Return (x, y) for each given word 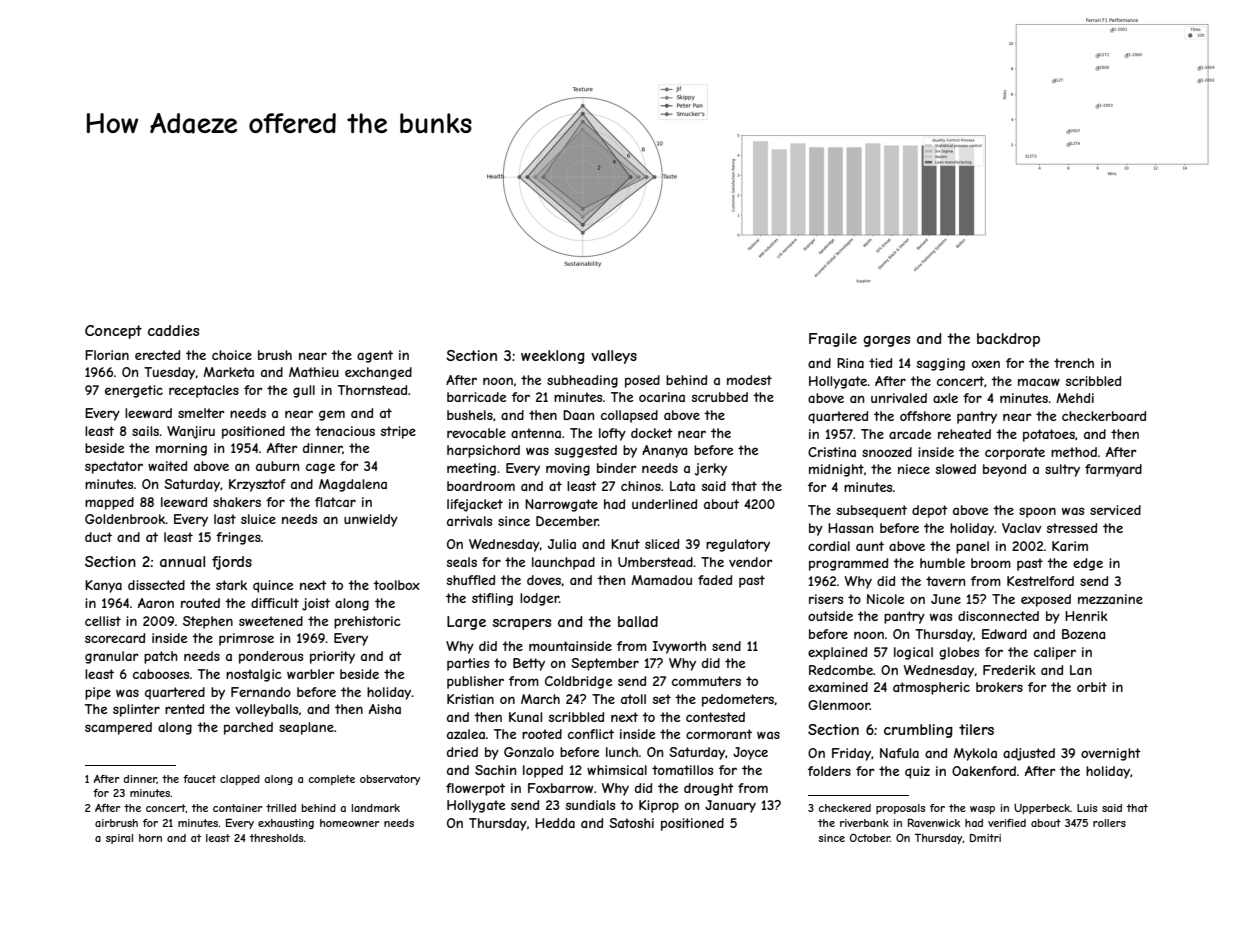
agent (375, 356)
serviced (1115, 510)
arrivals (469, 521)
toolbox (396, 585)
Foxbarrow (561, 788)
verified (1007, 823)
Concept (113, 332)
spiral (119, 839)
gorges (886, 341)
